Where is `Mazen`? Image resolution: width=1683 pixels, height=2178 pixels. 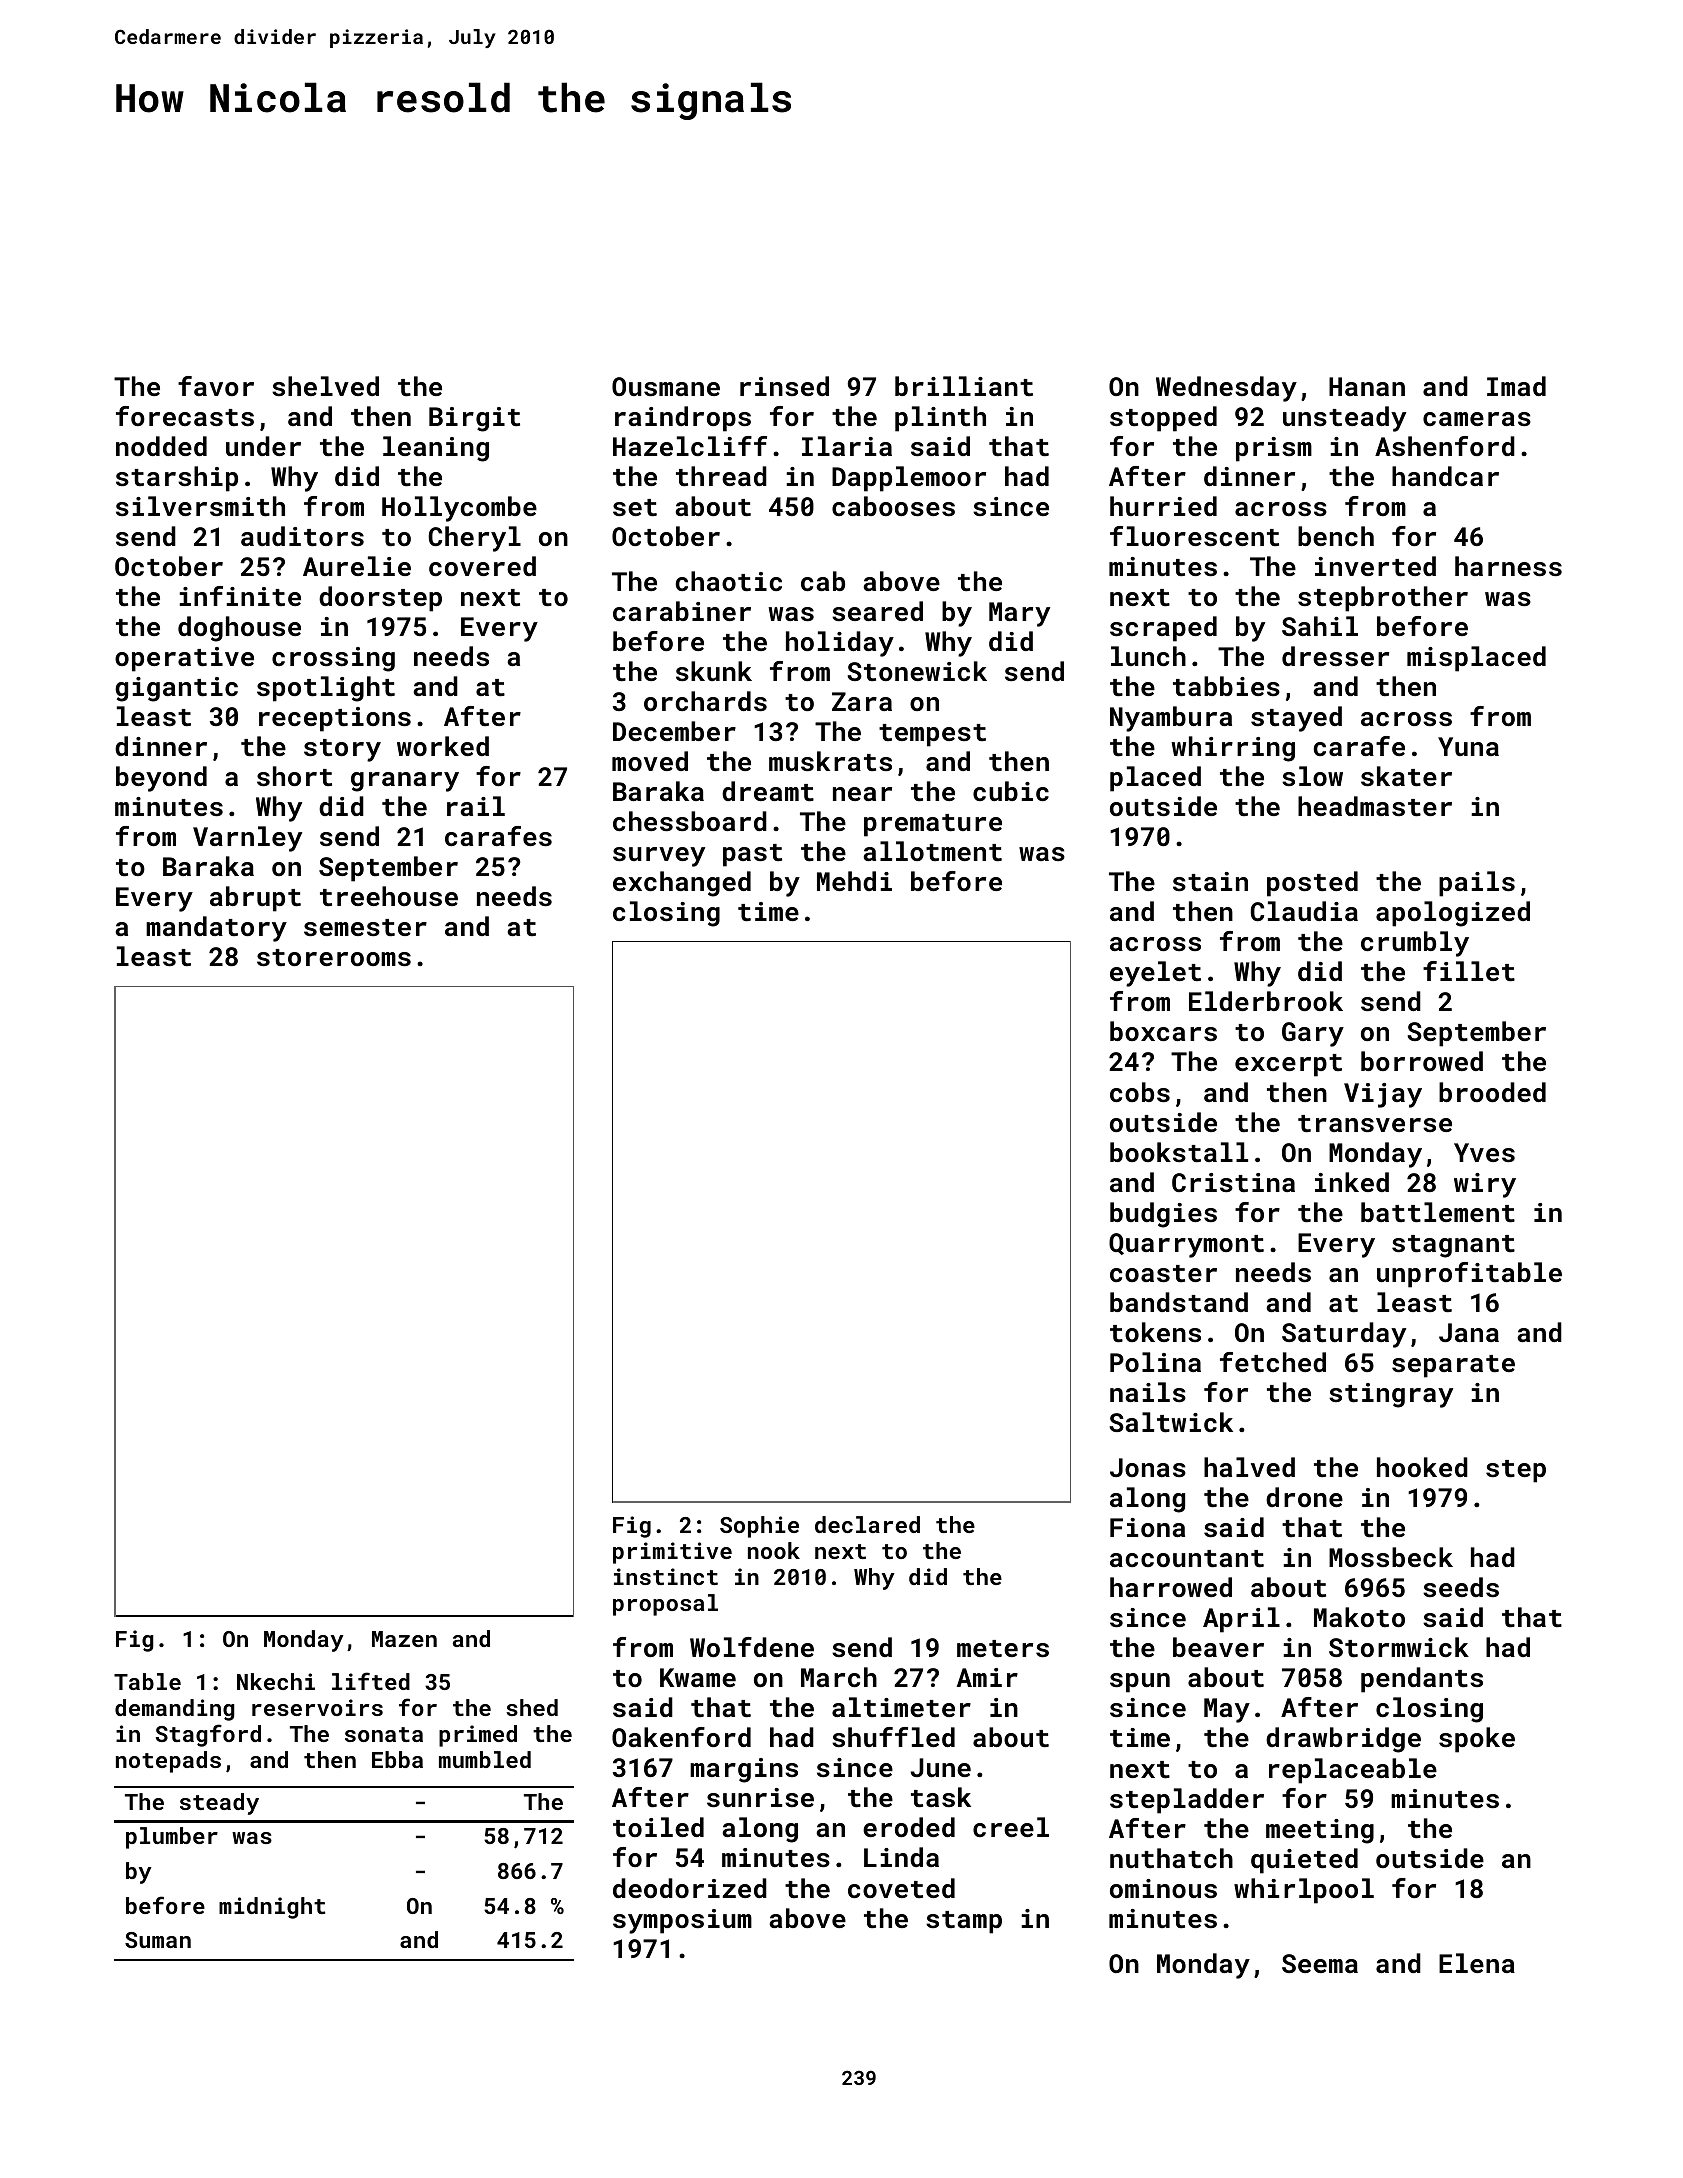
Mazen is located at coordinates (404, 1639).
